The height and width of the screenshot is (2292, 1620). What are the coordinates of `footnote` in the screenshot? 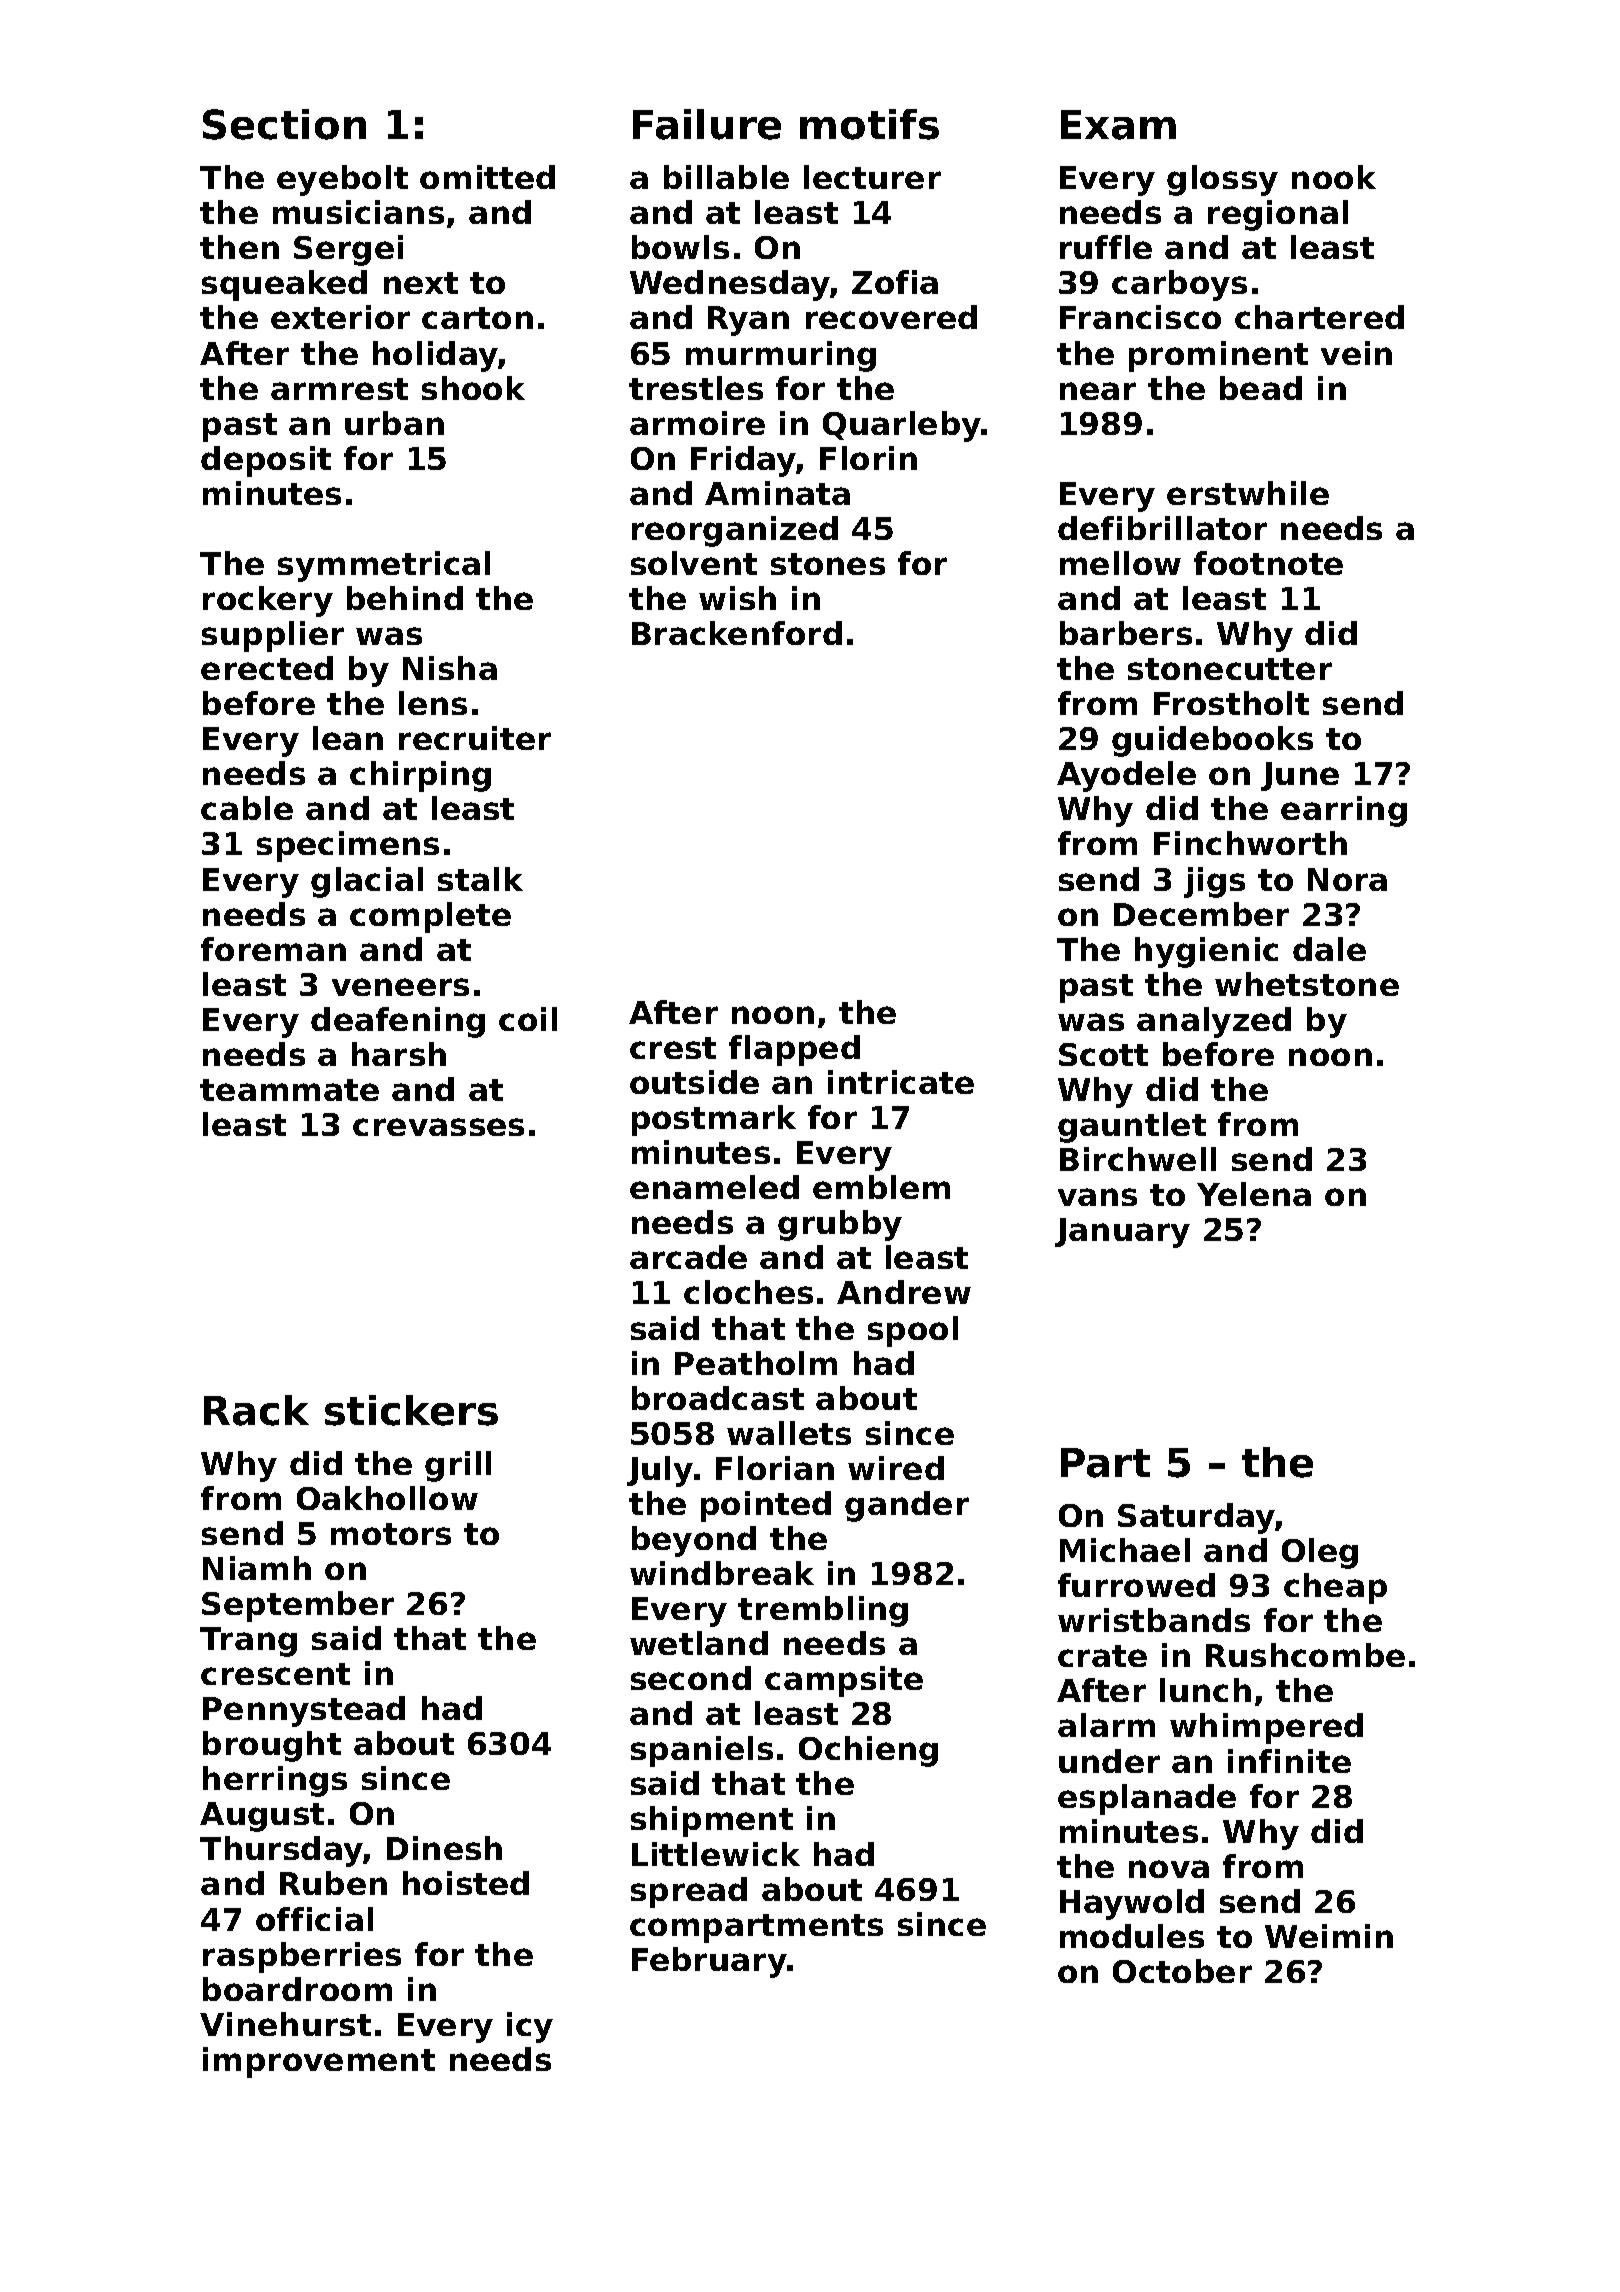 It's located at (1268, 563).
